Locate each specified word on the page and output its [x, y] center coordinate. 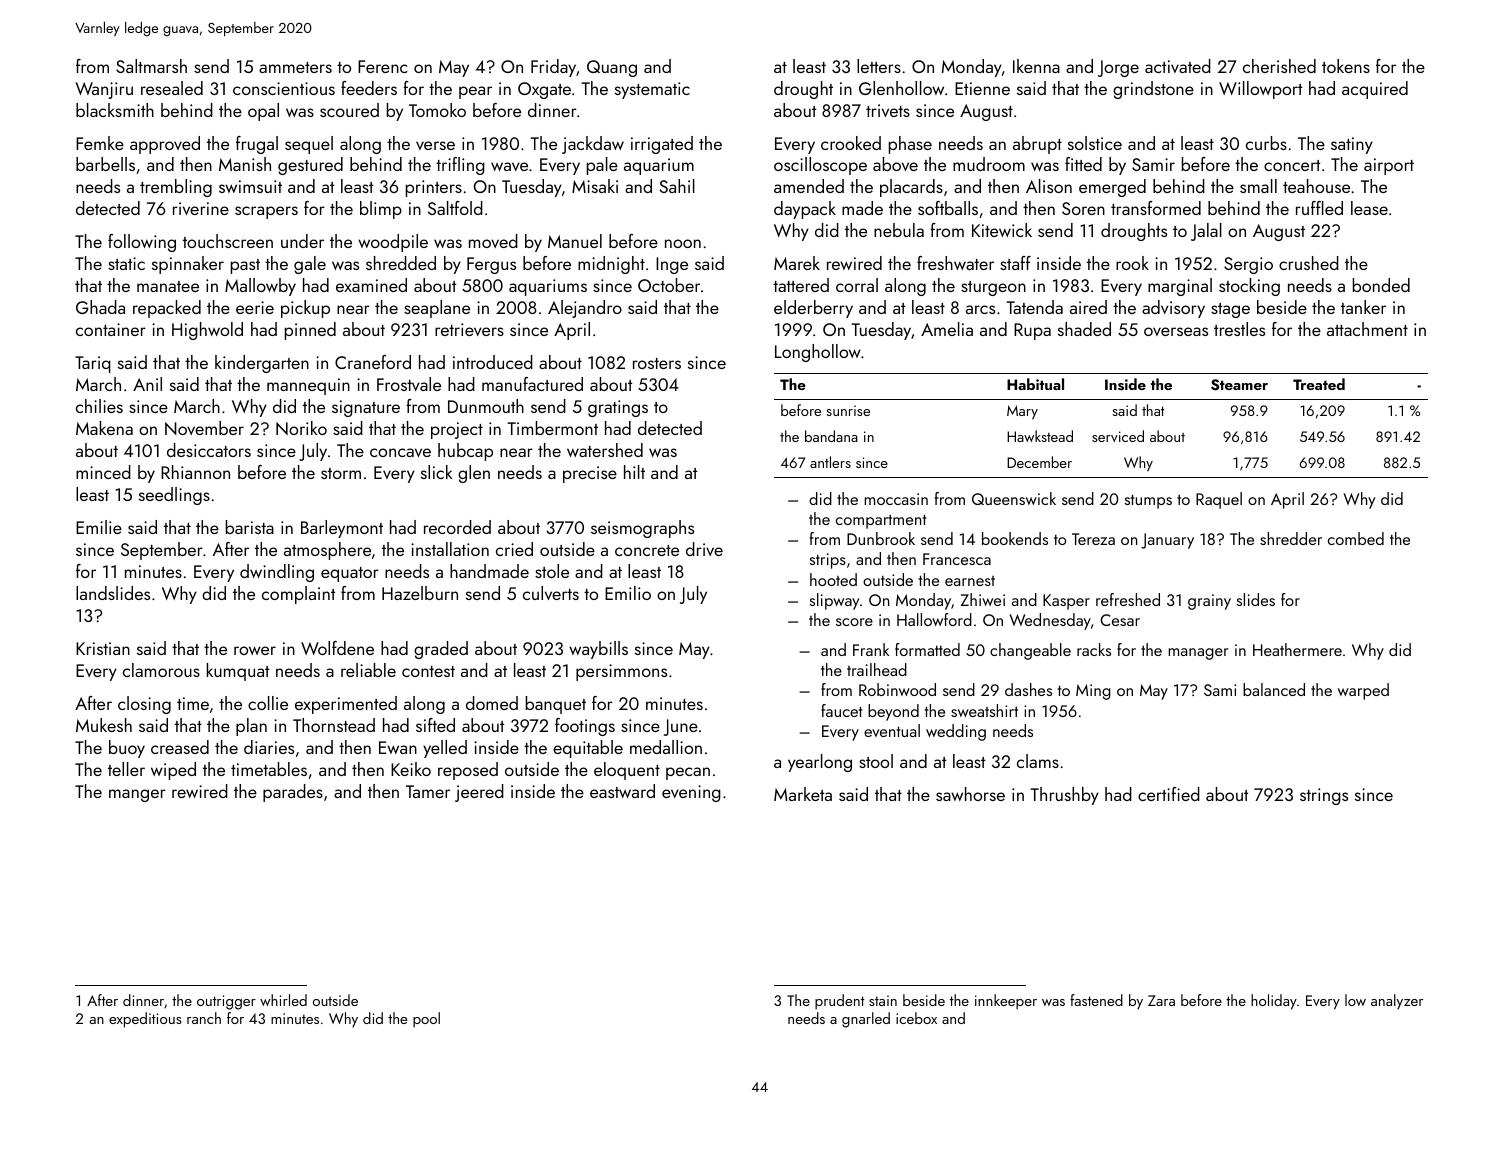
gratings [618, 408]
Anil [147, 384]
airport [1389, 166]
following [142, 243]
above [895, 164]
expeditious [145, 1020]
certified [1169, 794]
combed [1356, 538]
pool [426, 1020]
